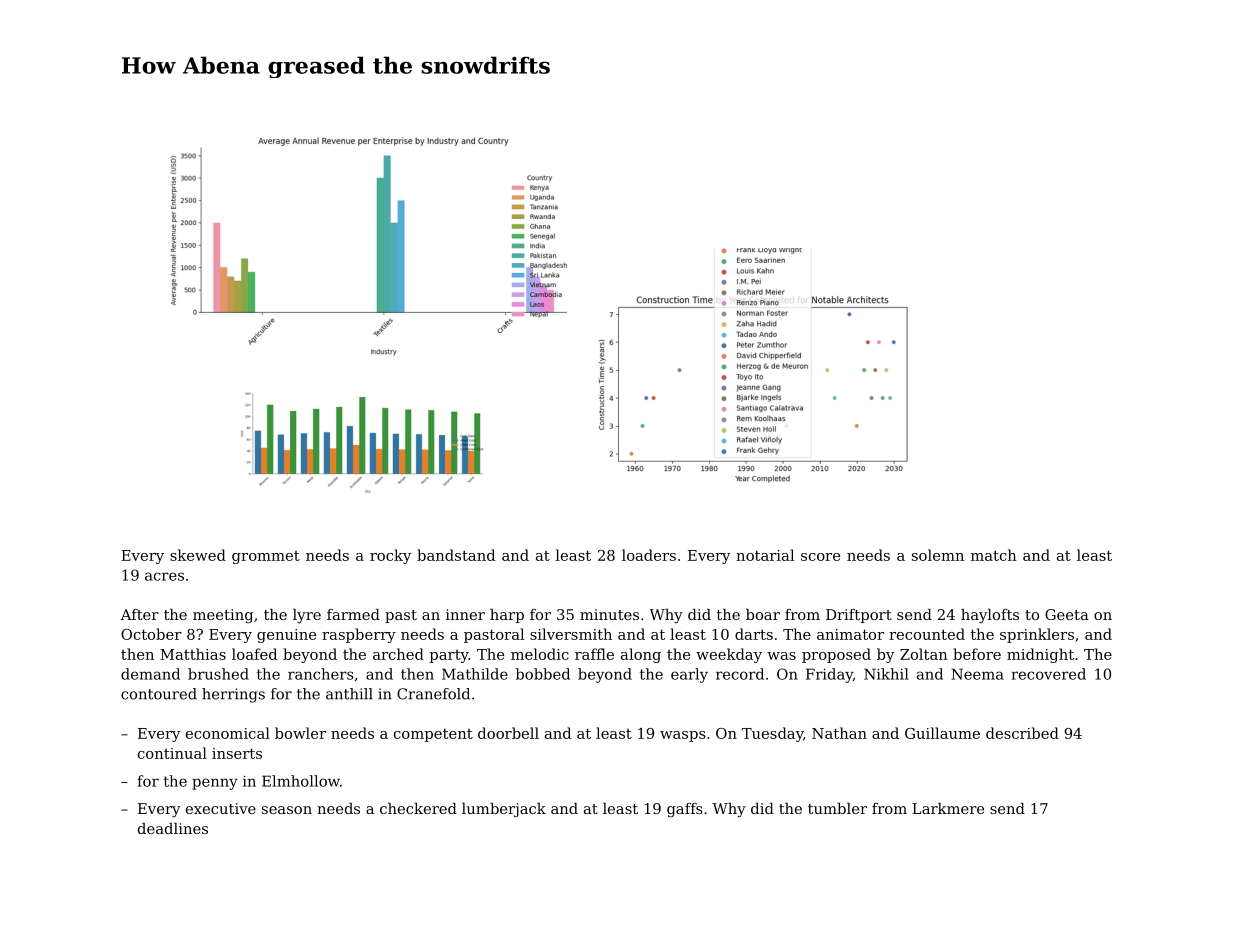 The height and width of the document is (952, 1233). Describe the element at coordinates (223, 616) in the document. I see `meeting` at that location.
